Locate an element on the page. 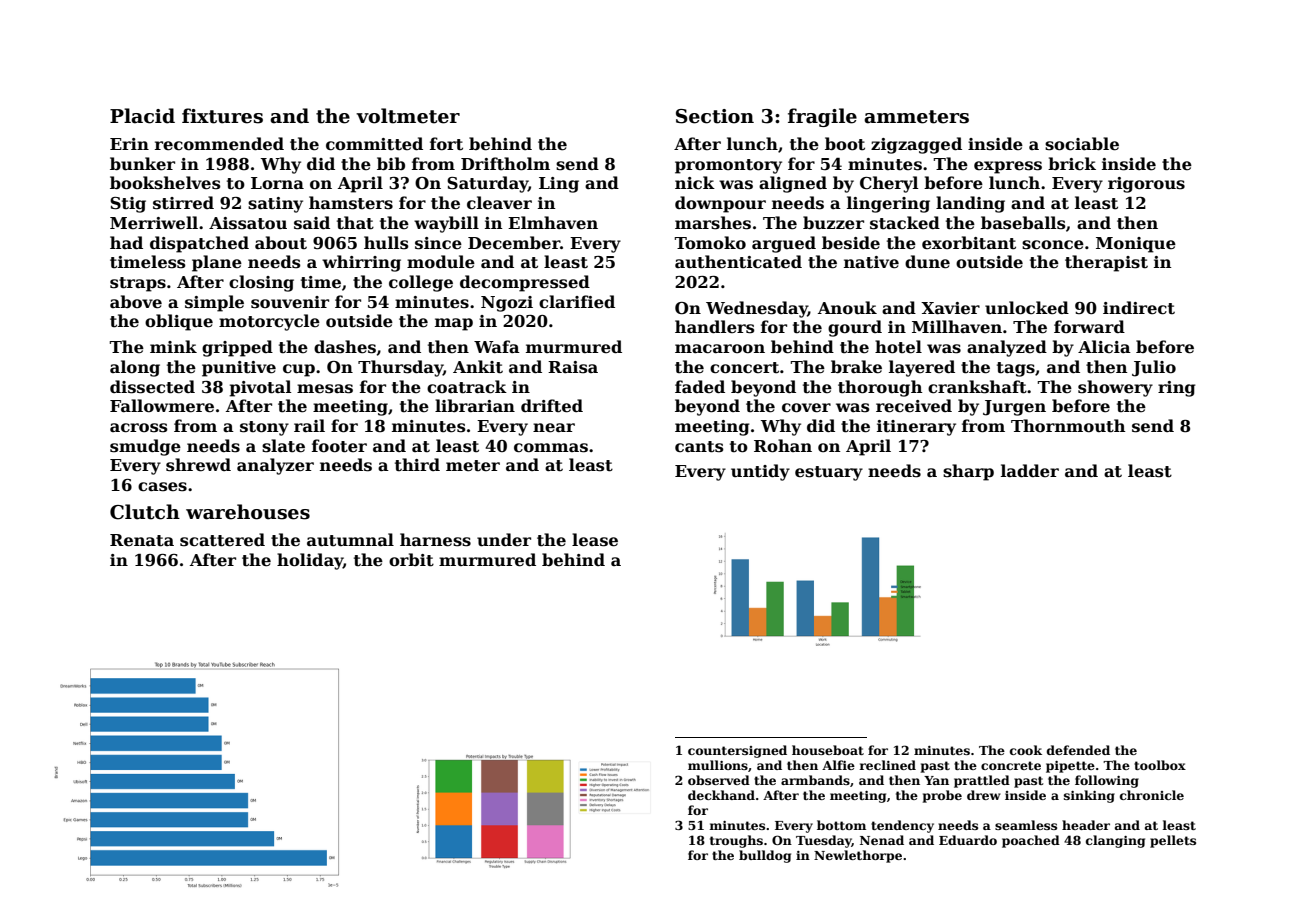 The image size is (1308, 924). decompressed is located at coordinates (525, 283).
